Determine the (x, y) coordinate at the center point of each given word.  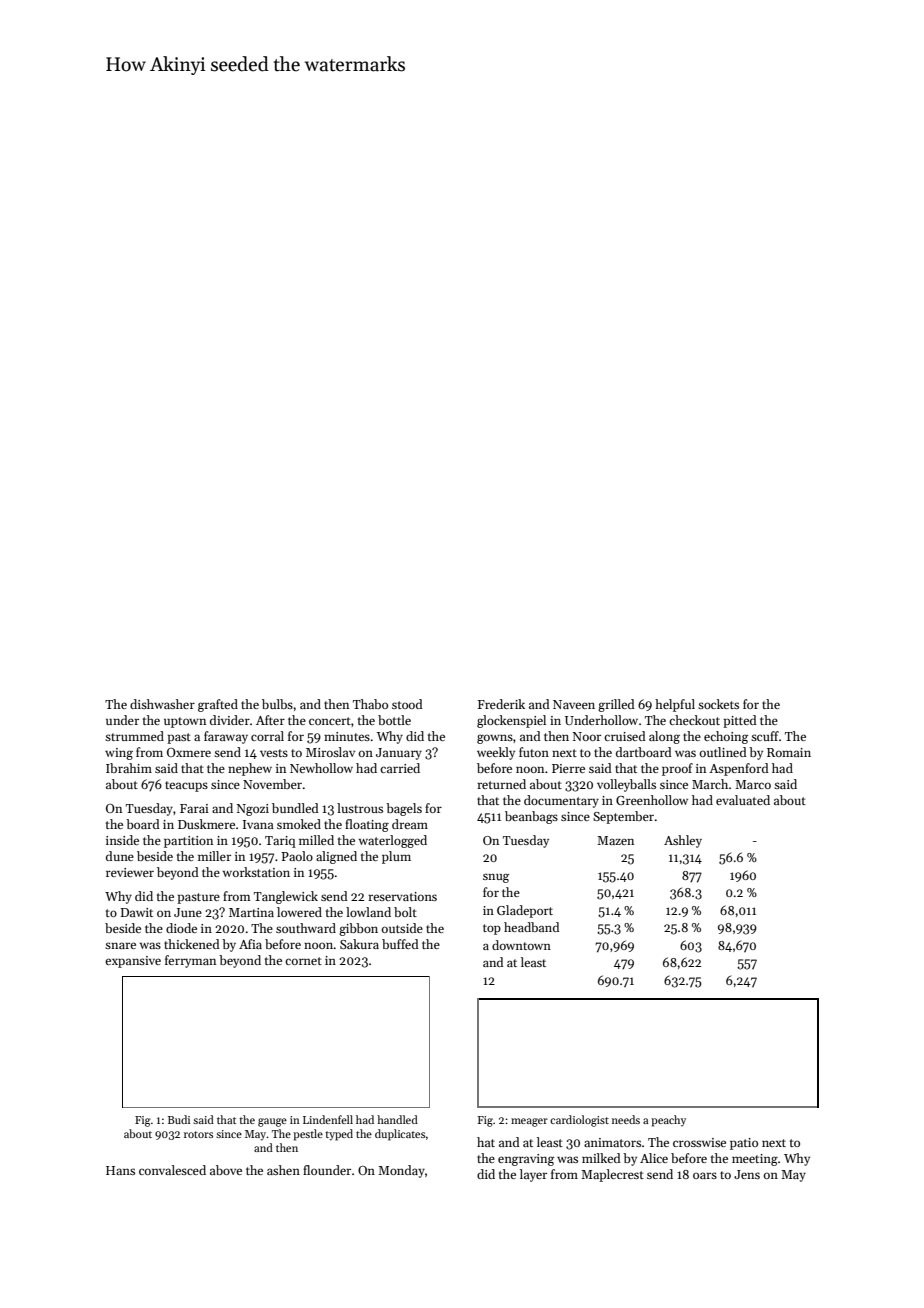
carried (400, 768)
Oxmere (189, 752)
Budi (179, 1119)
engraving (526, 1160)
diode (181, 928)
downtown (521, 945)
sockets (718, 704)
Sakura (359, 944)
